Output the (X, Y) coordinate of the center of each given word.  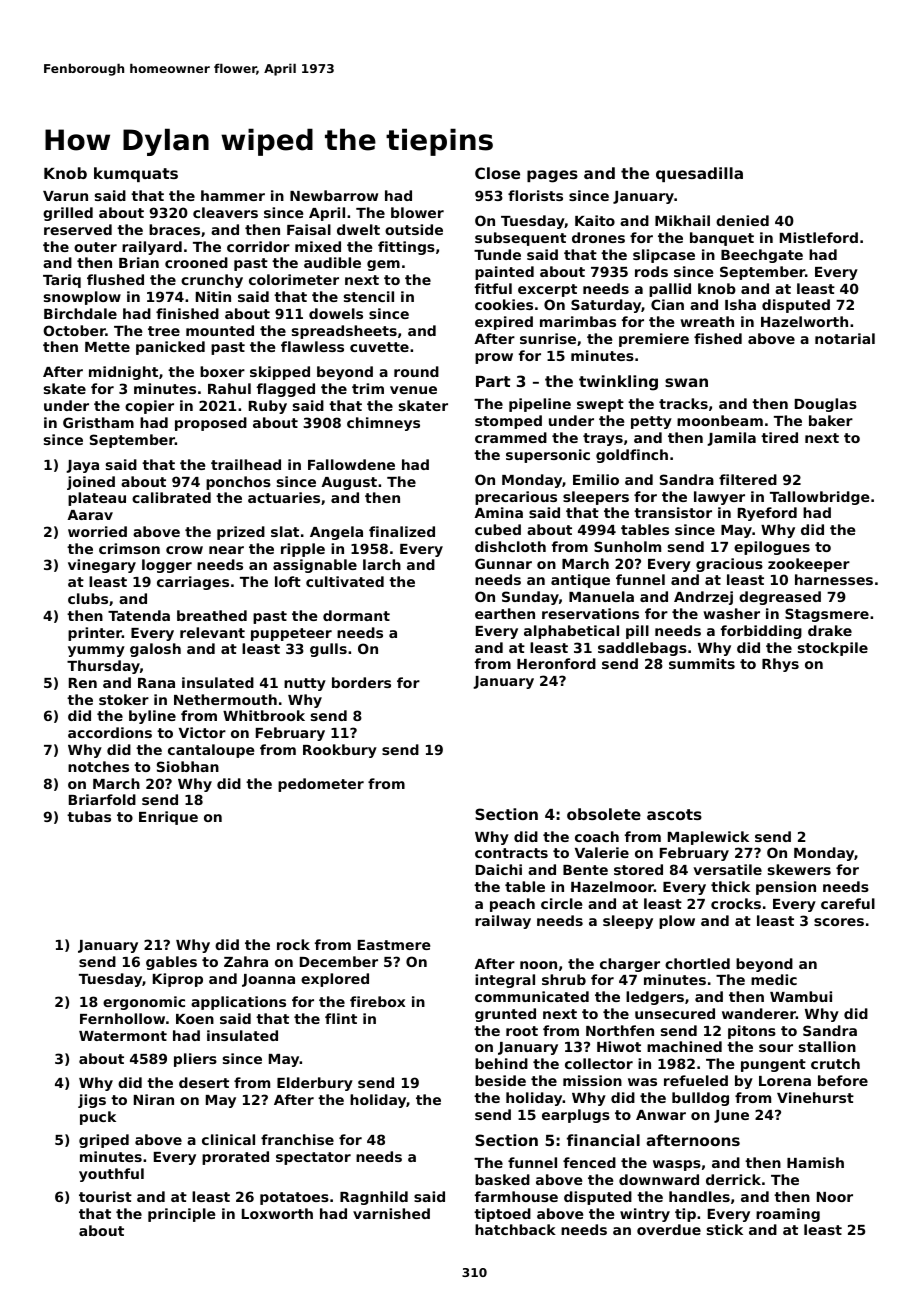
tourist (105, 1196)
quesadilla (699, 174)
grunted (505, 1015)
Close (497, 173)
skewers (799, 869)
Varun (65, 196)
